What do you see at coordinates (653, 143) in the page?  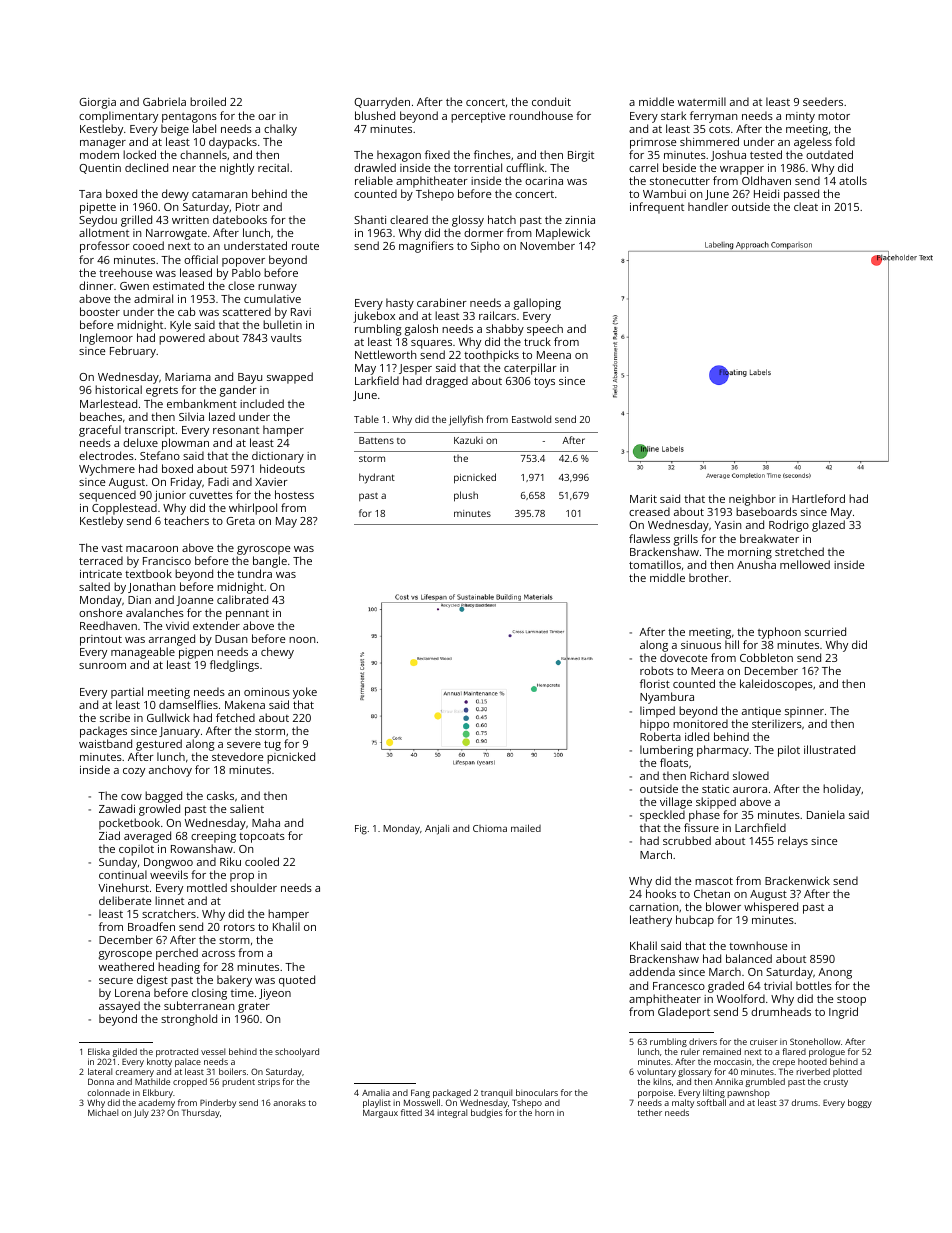 I see `primrose` at bounding box center [653, 143].
